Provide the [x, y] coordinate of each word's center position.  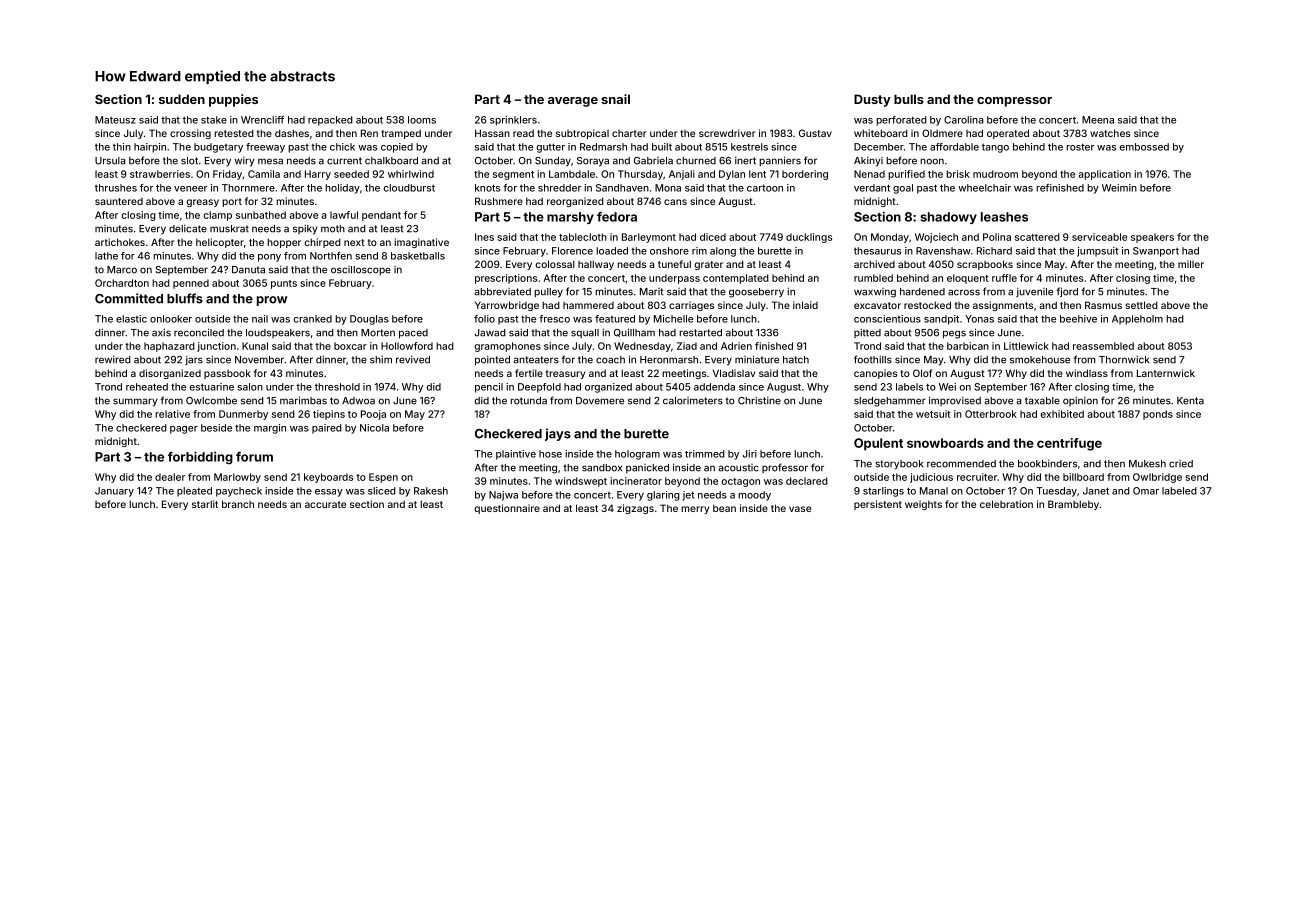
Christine [759, 400]
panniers [780, 161]
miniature [757, 359]
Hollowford [407, 346]
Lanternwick [1166, 373]
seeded [351, 174]
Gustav [815, 133]
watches [1110, 133]
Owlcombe [211, 401]
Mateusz [115, 120]
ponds [1158, 415]
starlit [205, 504]
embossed [1144, 147]
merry [695, 510]
